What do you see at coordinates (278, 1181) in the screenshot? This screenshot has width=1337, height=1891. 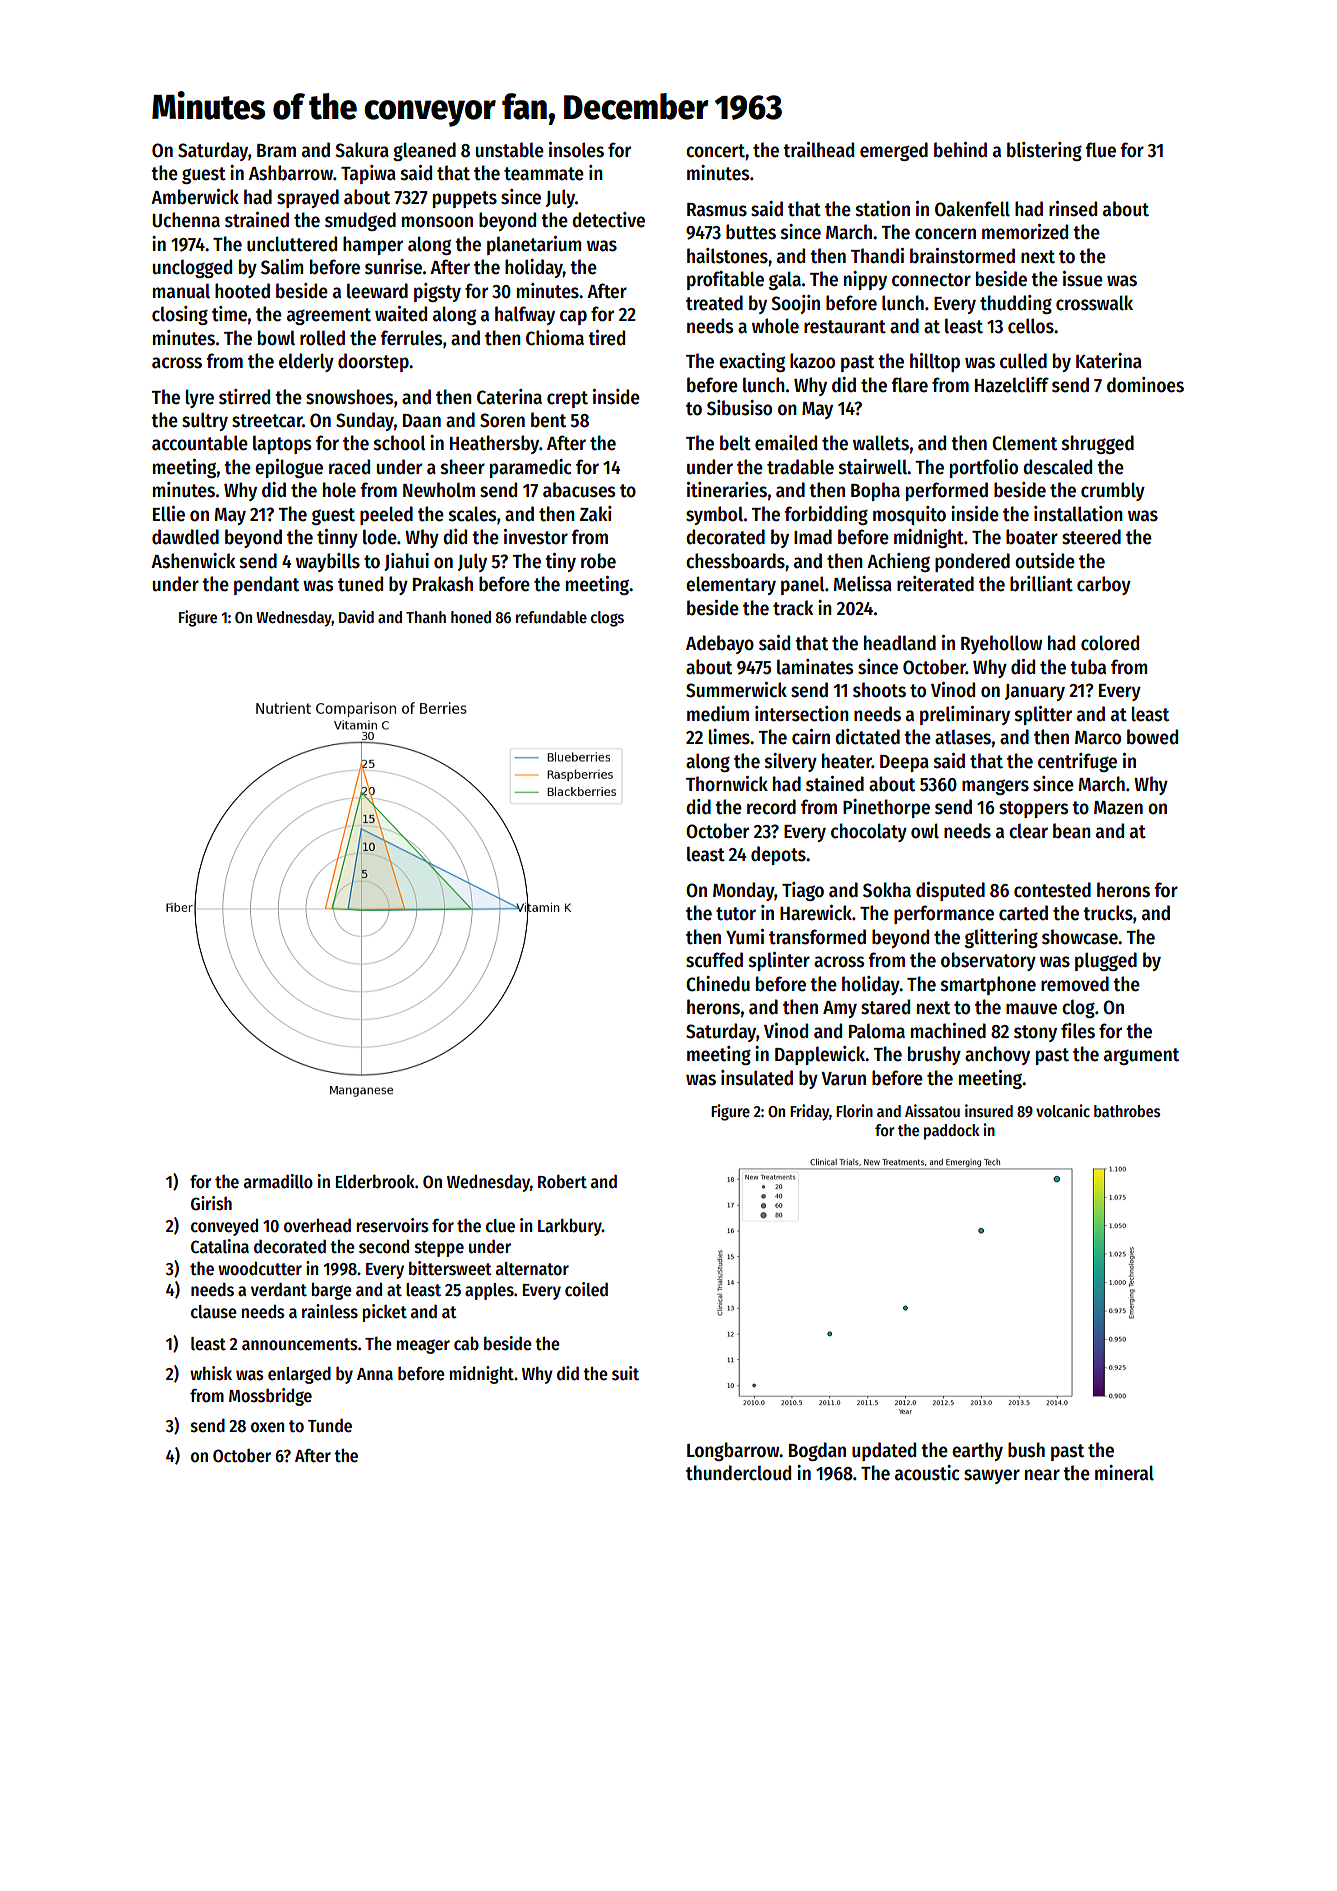 I see `armadillo` at bounding box center [278, 1181].
